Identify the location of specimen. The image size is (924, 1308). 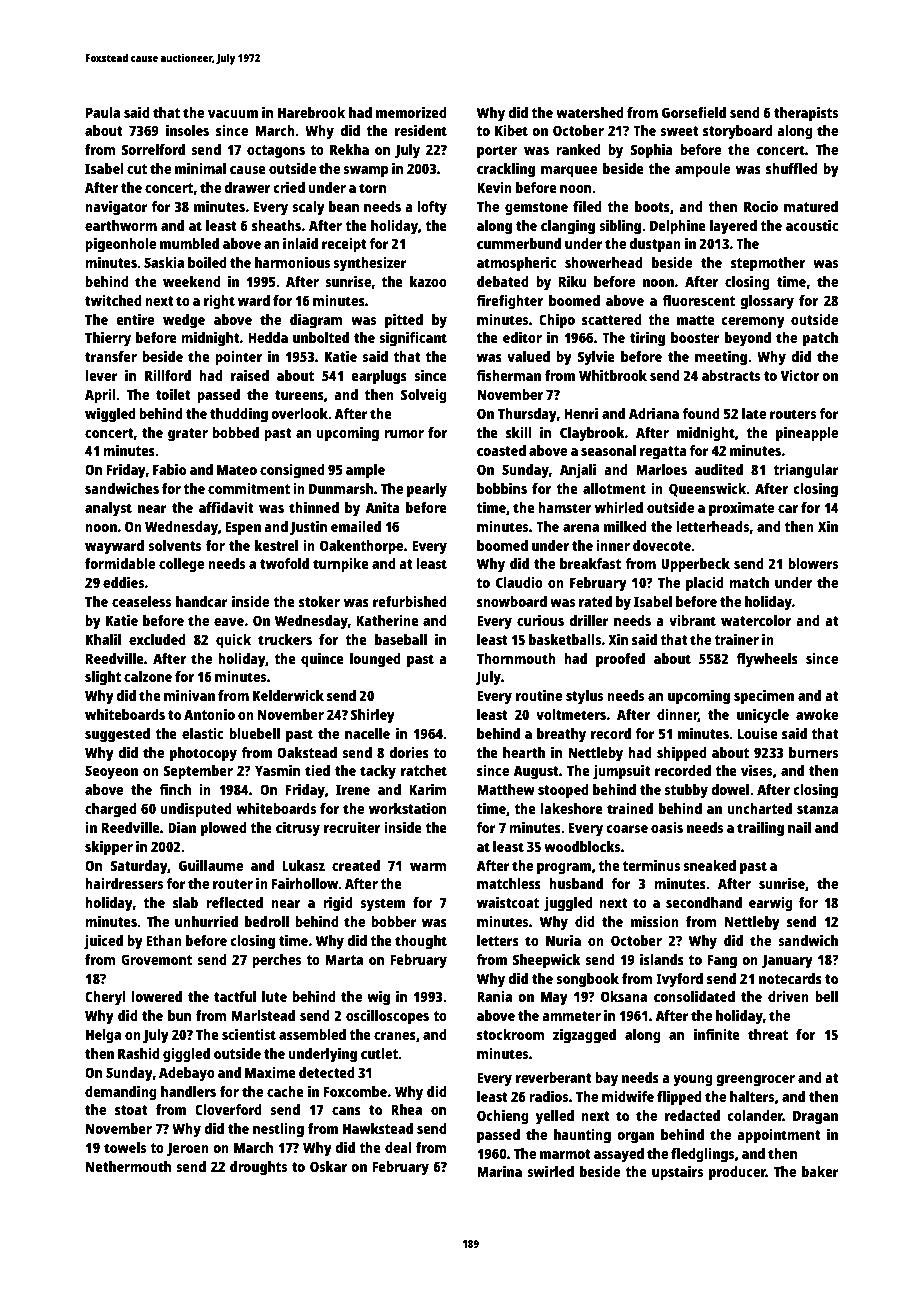
(764, 697).
